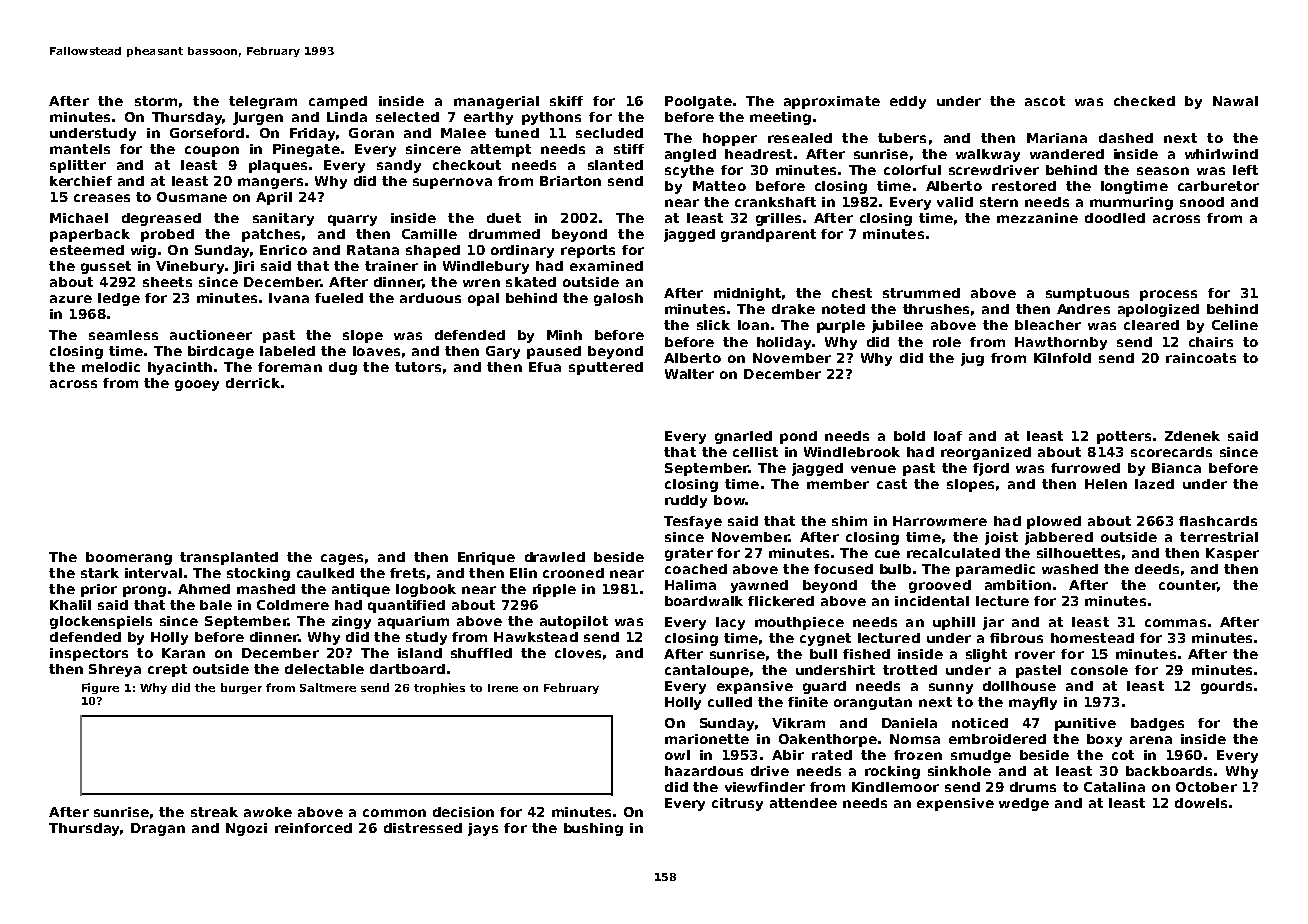  I want to click on Tesfaye, so click(693, 522).
